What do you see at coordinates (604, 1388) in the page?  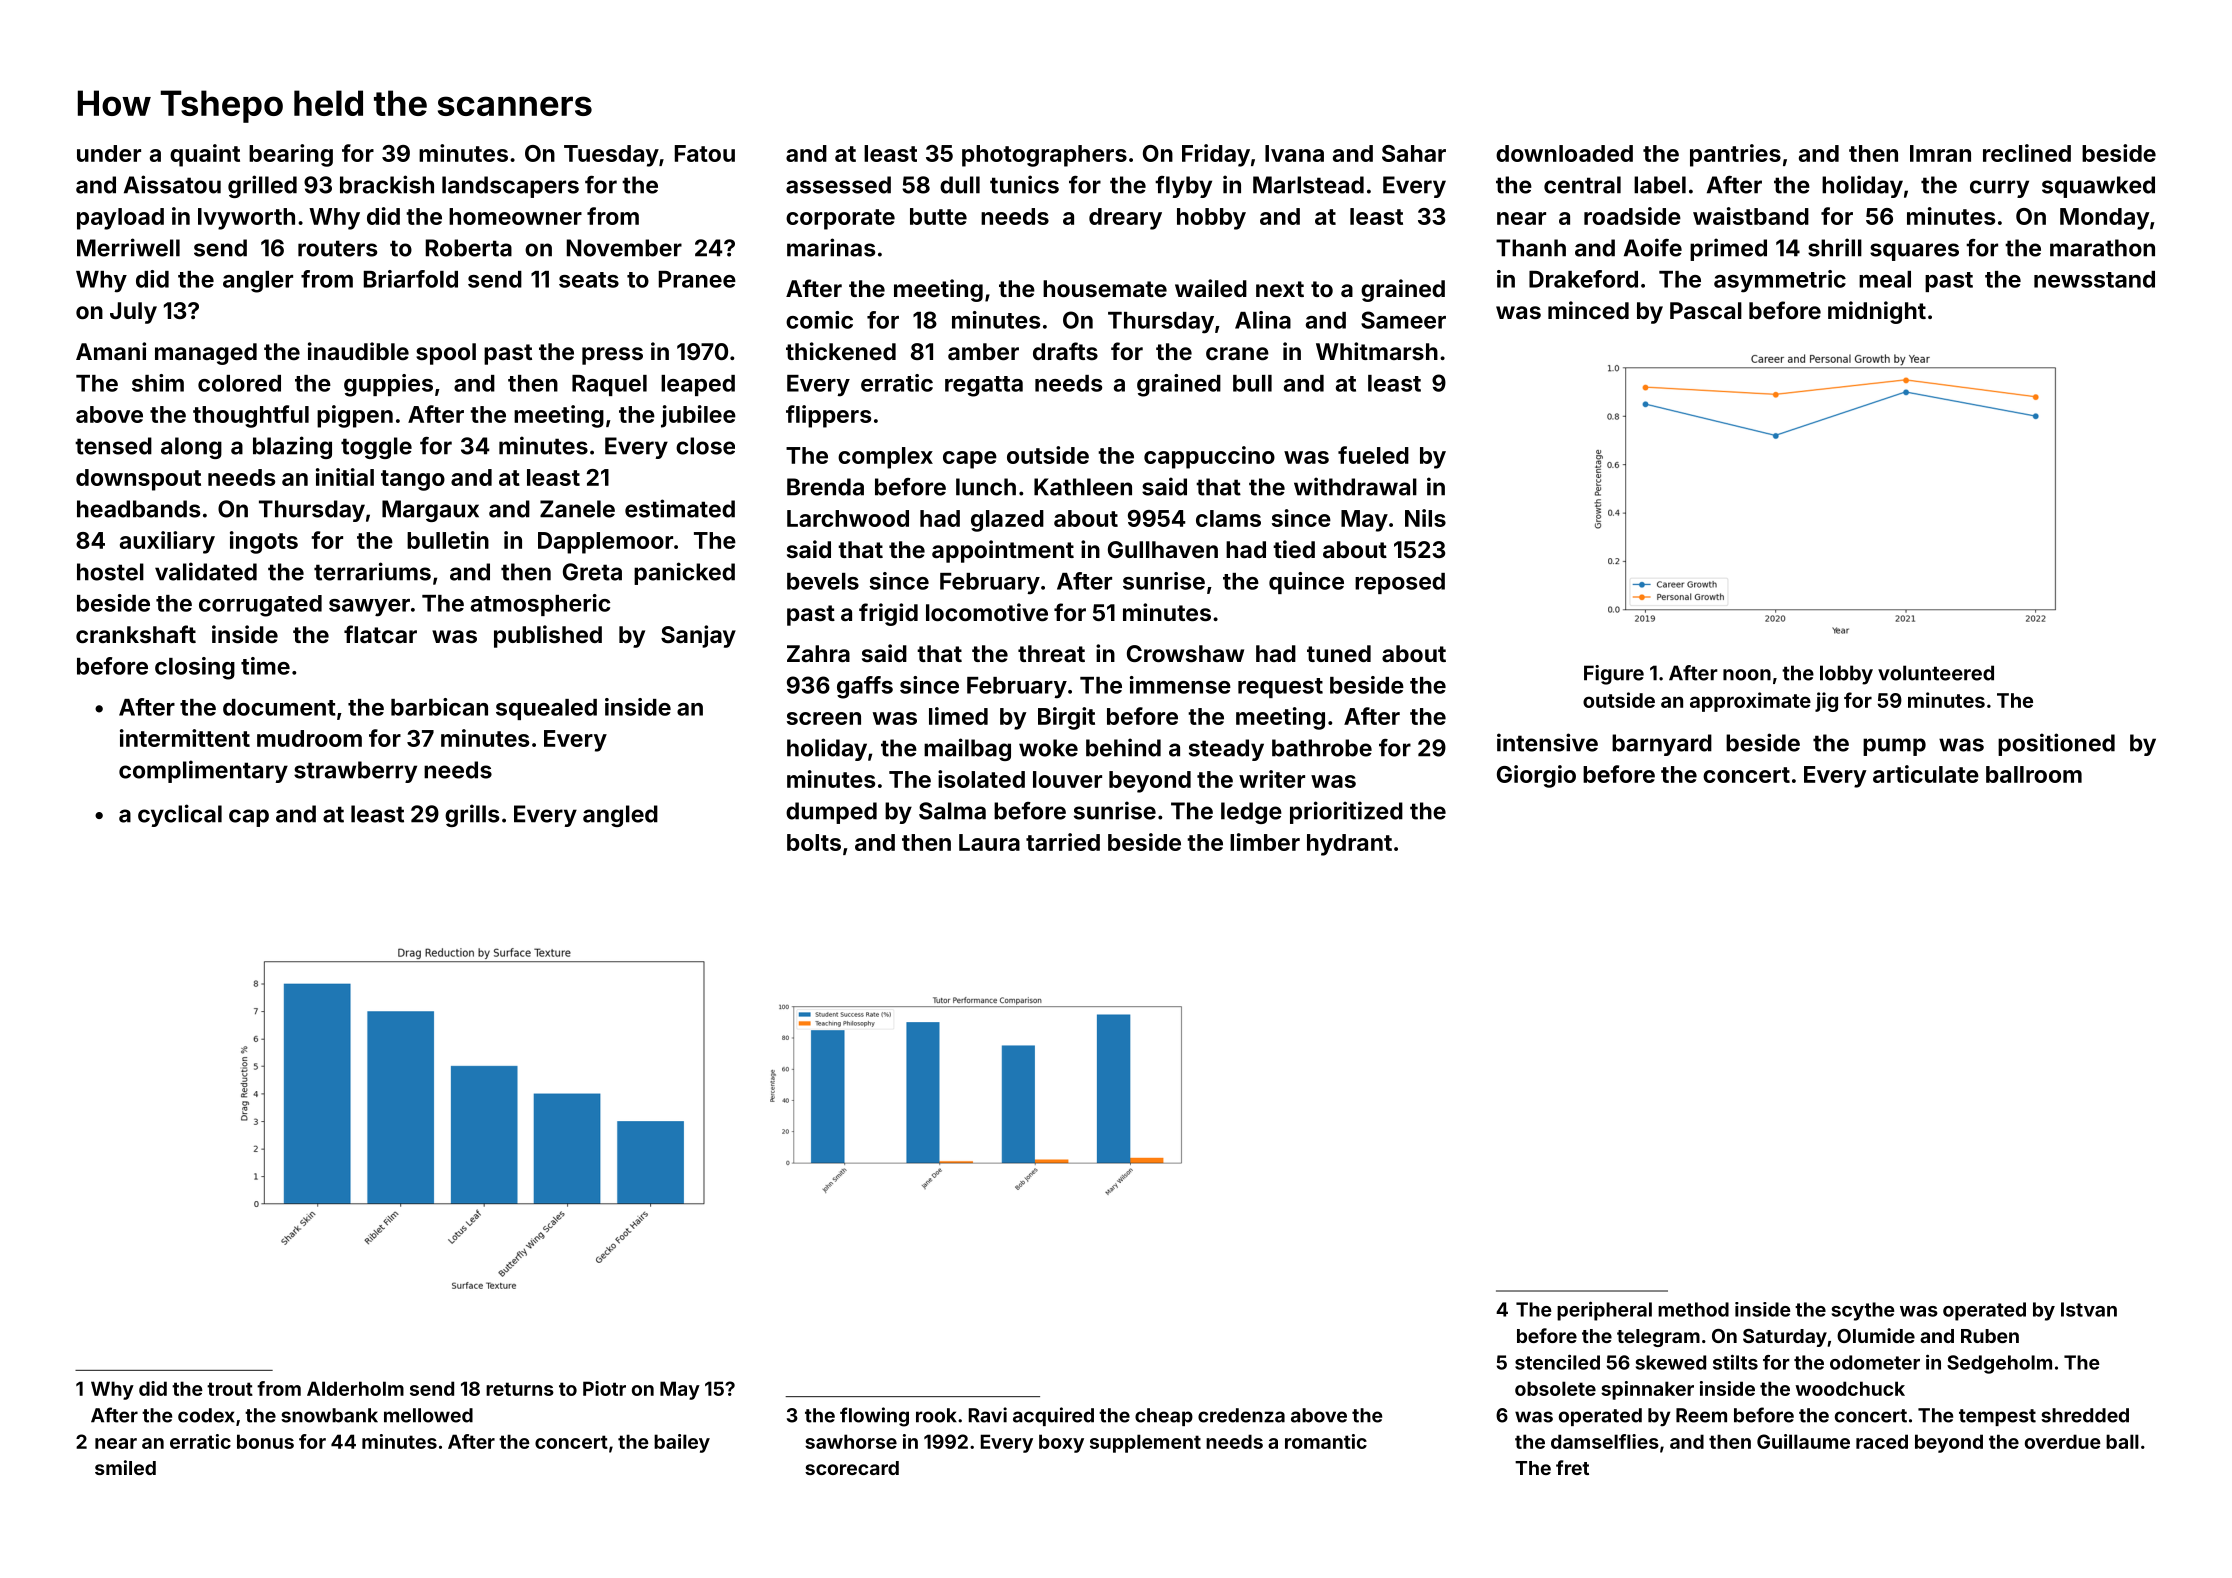 I see `Piotr` at bounding box center [604, 1388].
